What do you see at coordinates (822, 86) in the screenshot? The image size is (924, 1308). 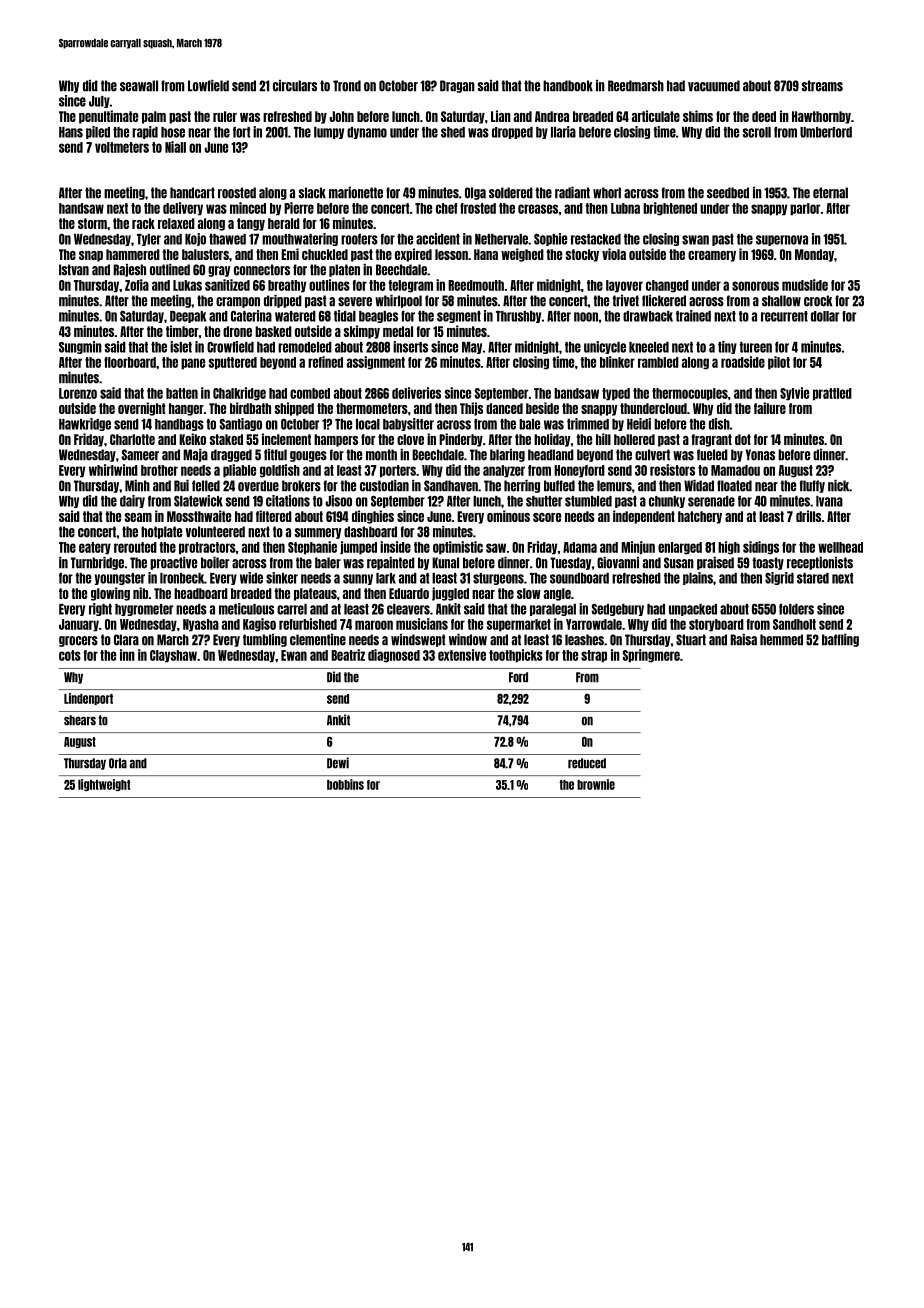 I see `streams` at bounding box center [822, 86].
